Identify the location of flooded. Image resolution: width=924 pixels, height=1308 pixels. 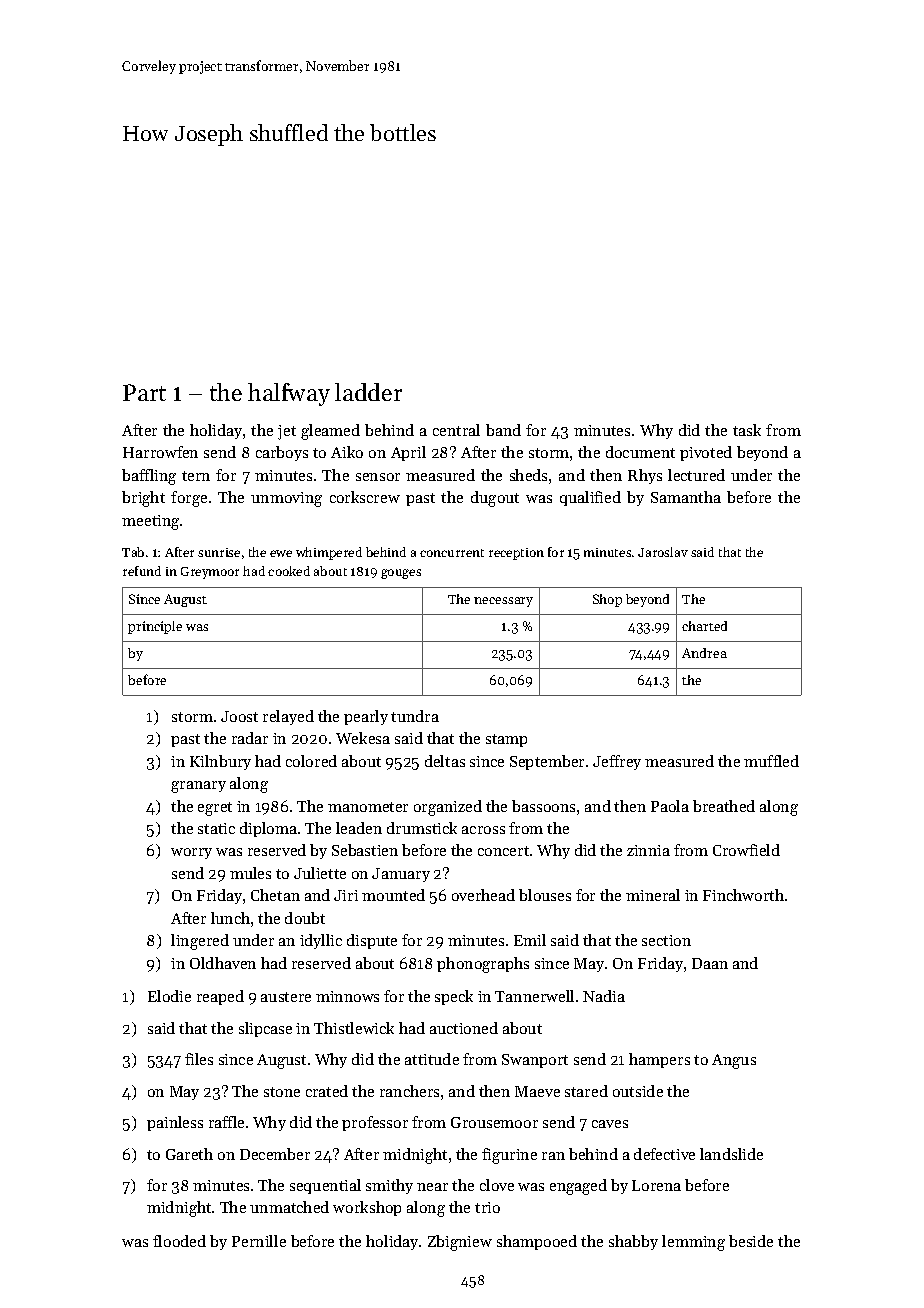
(179, 1241).
